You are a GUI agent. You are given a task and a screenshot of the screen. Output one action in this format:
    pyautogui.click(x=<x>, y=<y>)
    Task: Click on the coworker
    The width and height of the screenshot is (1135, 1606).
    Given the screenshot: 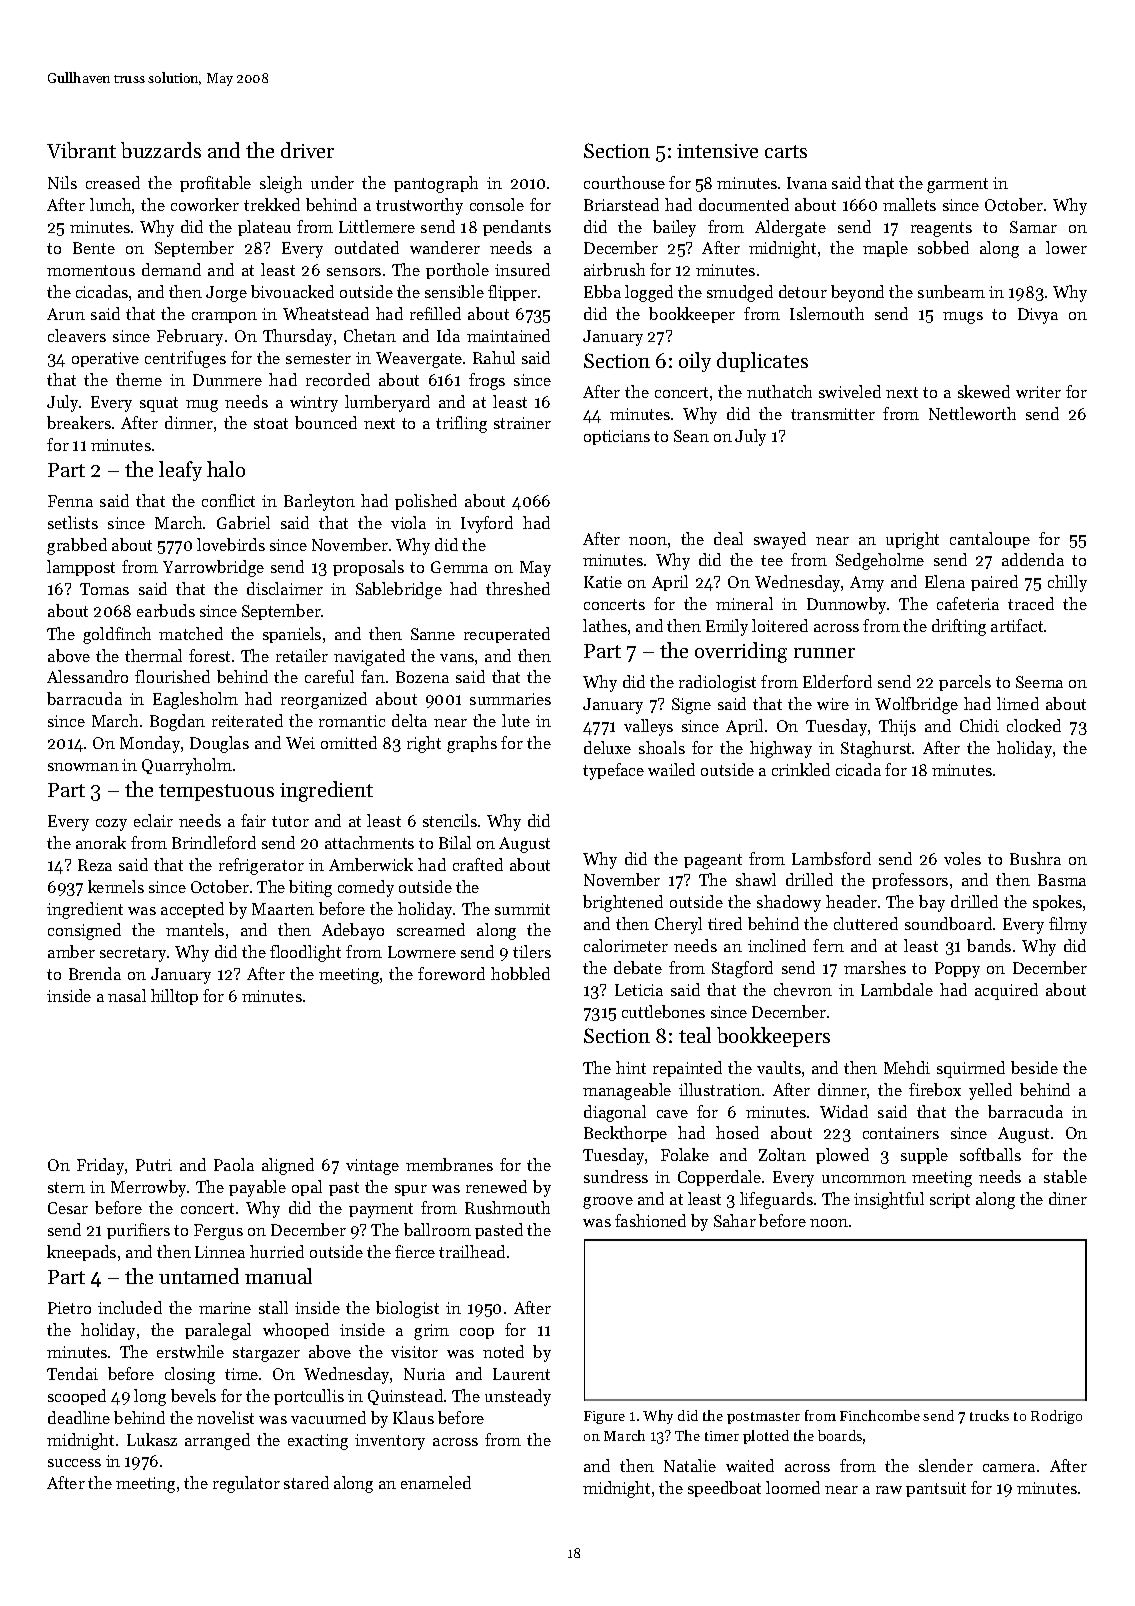 What is the action you would take?
    pyautogui.click(x=205, y=204)
